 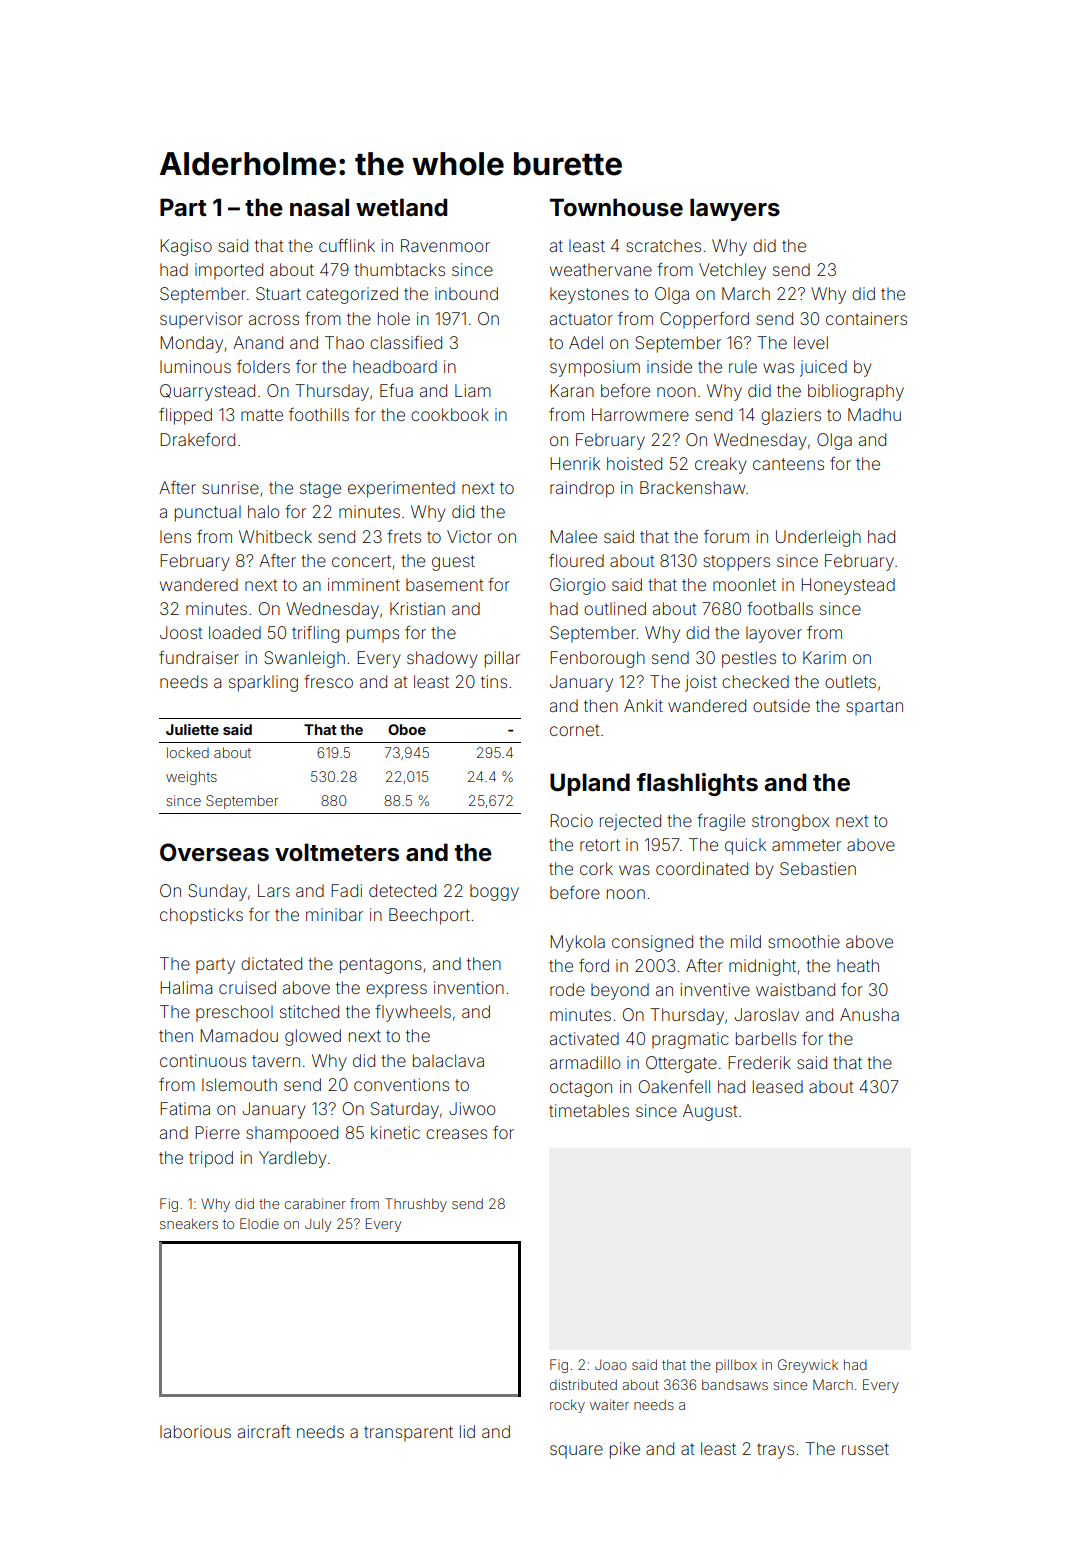 I want to click on August, so click(x=710, y=1112).
